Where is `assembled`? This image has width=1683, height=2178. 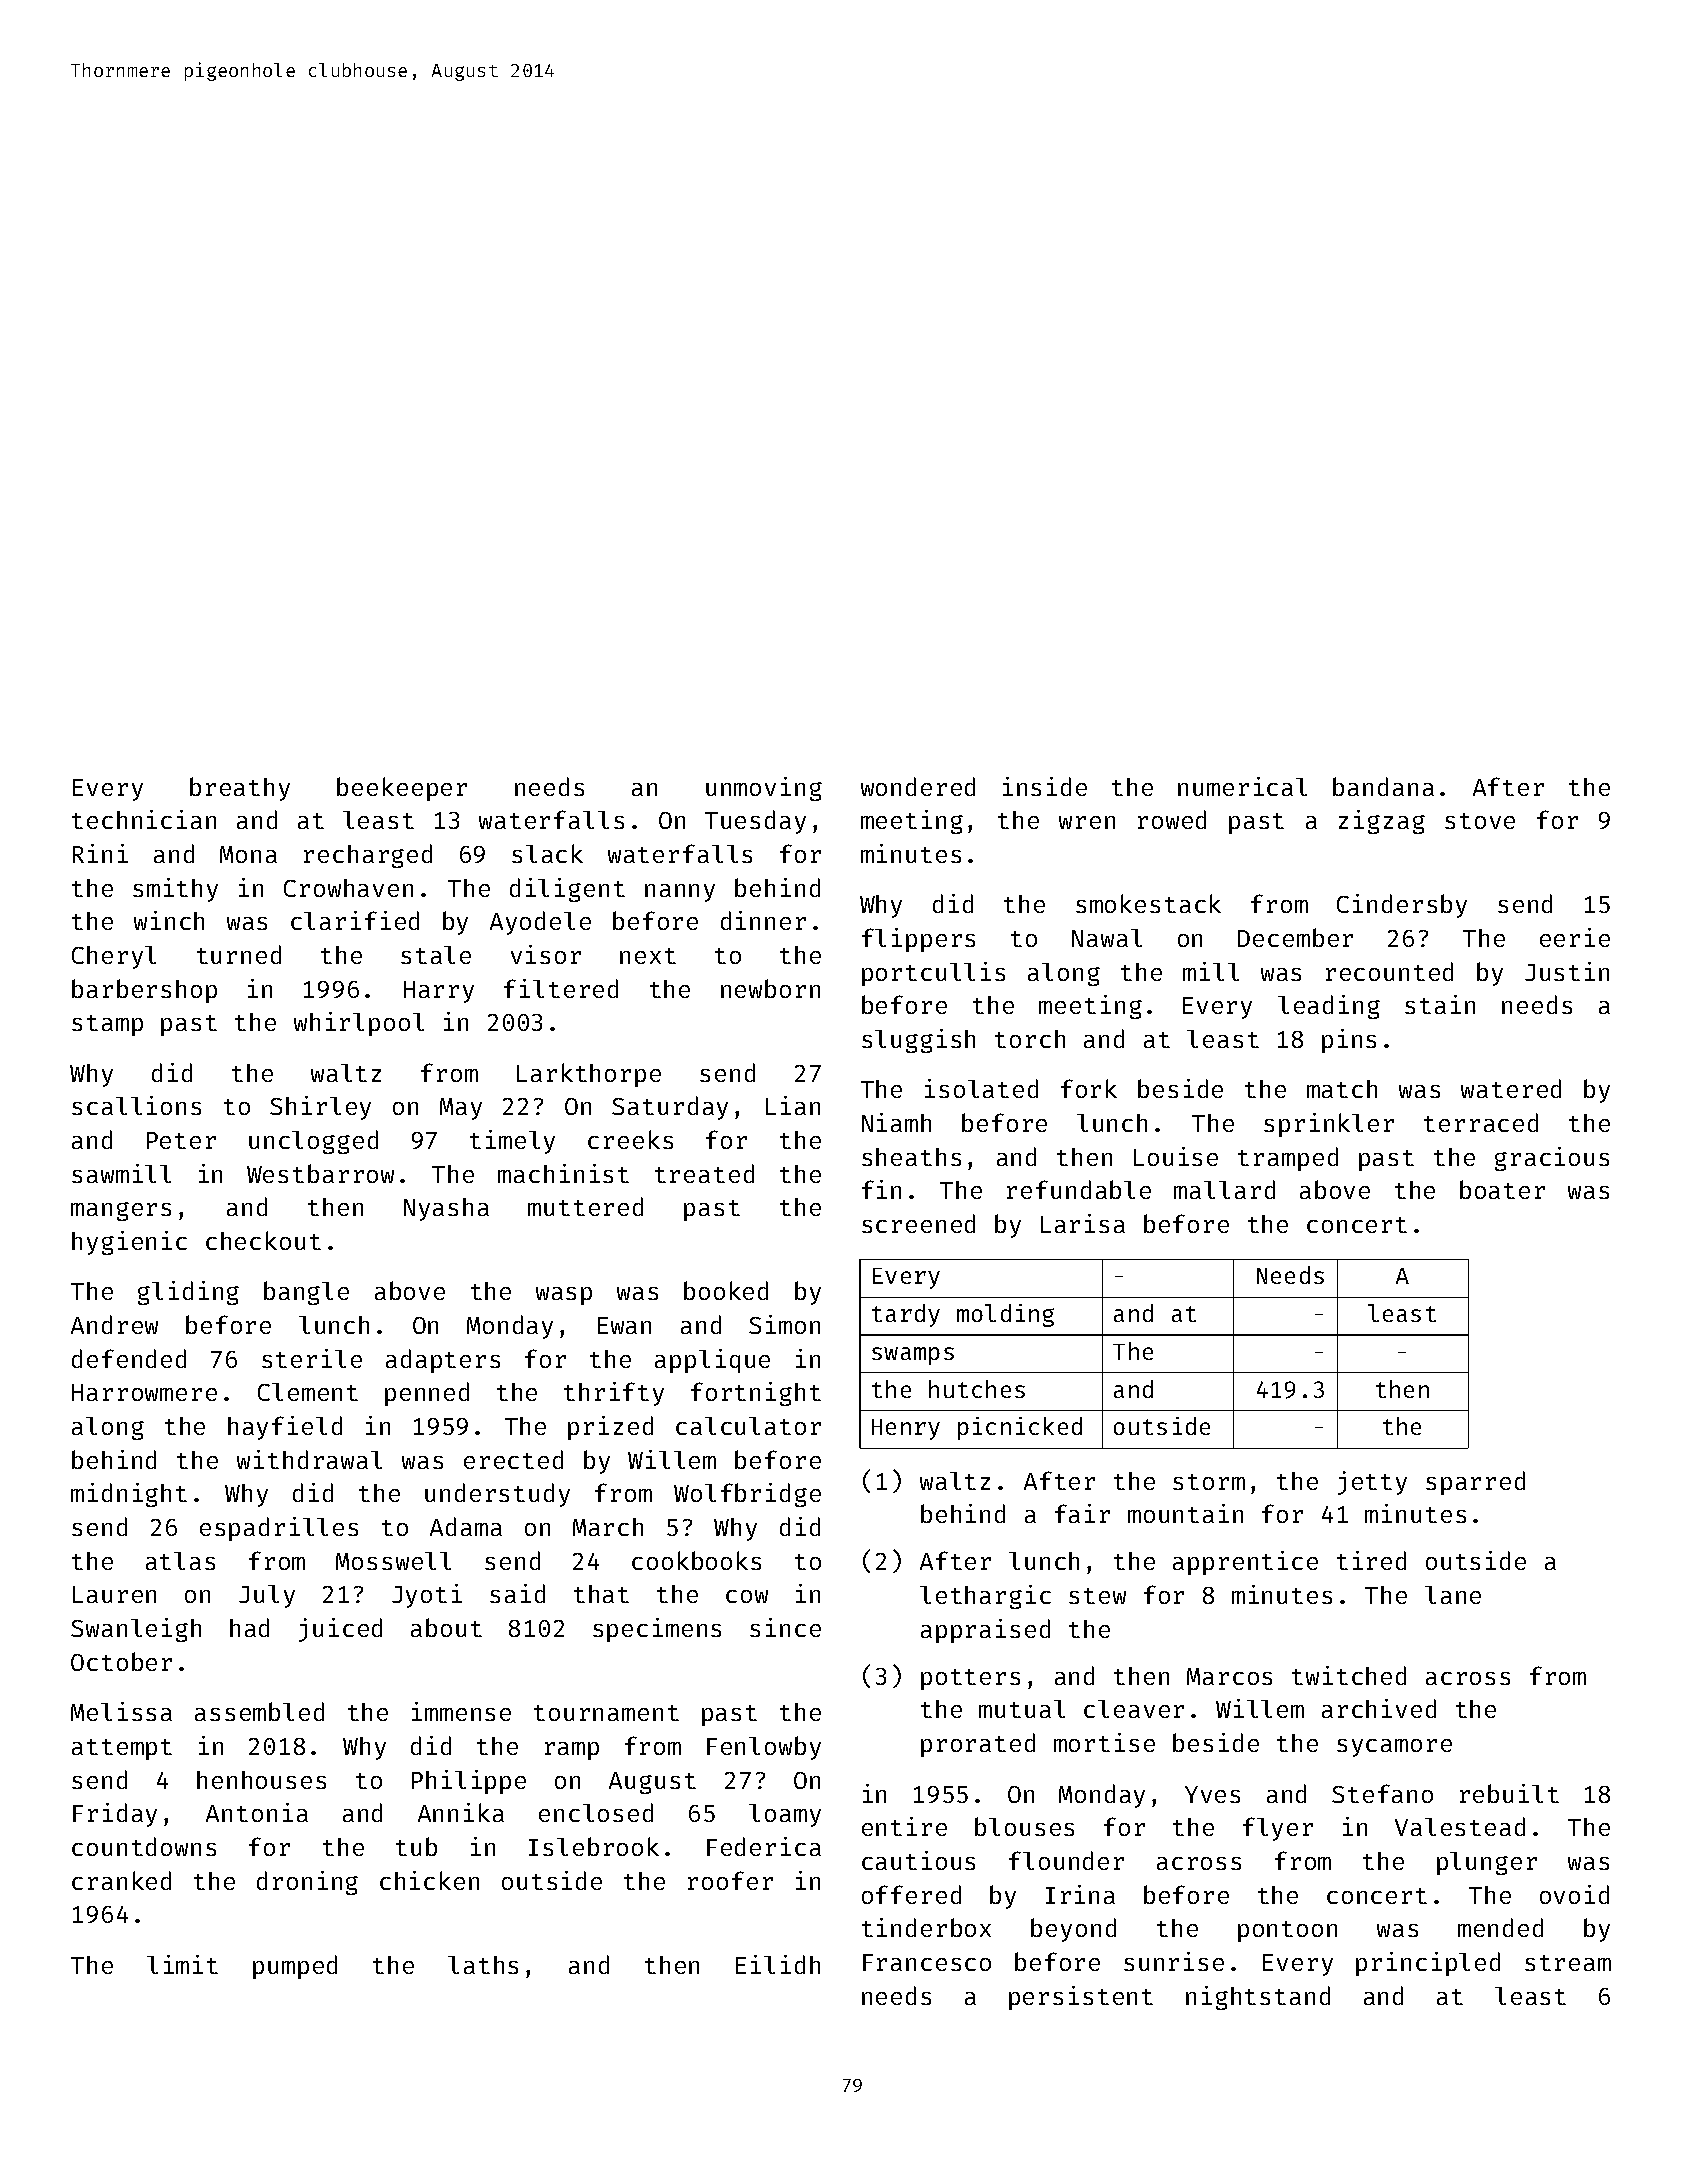
assembled is located at coordinates (259, 1711).
